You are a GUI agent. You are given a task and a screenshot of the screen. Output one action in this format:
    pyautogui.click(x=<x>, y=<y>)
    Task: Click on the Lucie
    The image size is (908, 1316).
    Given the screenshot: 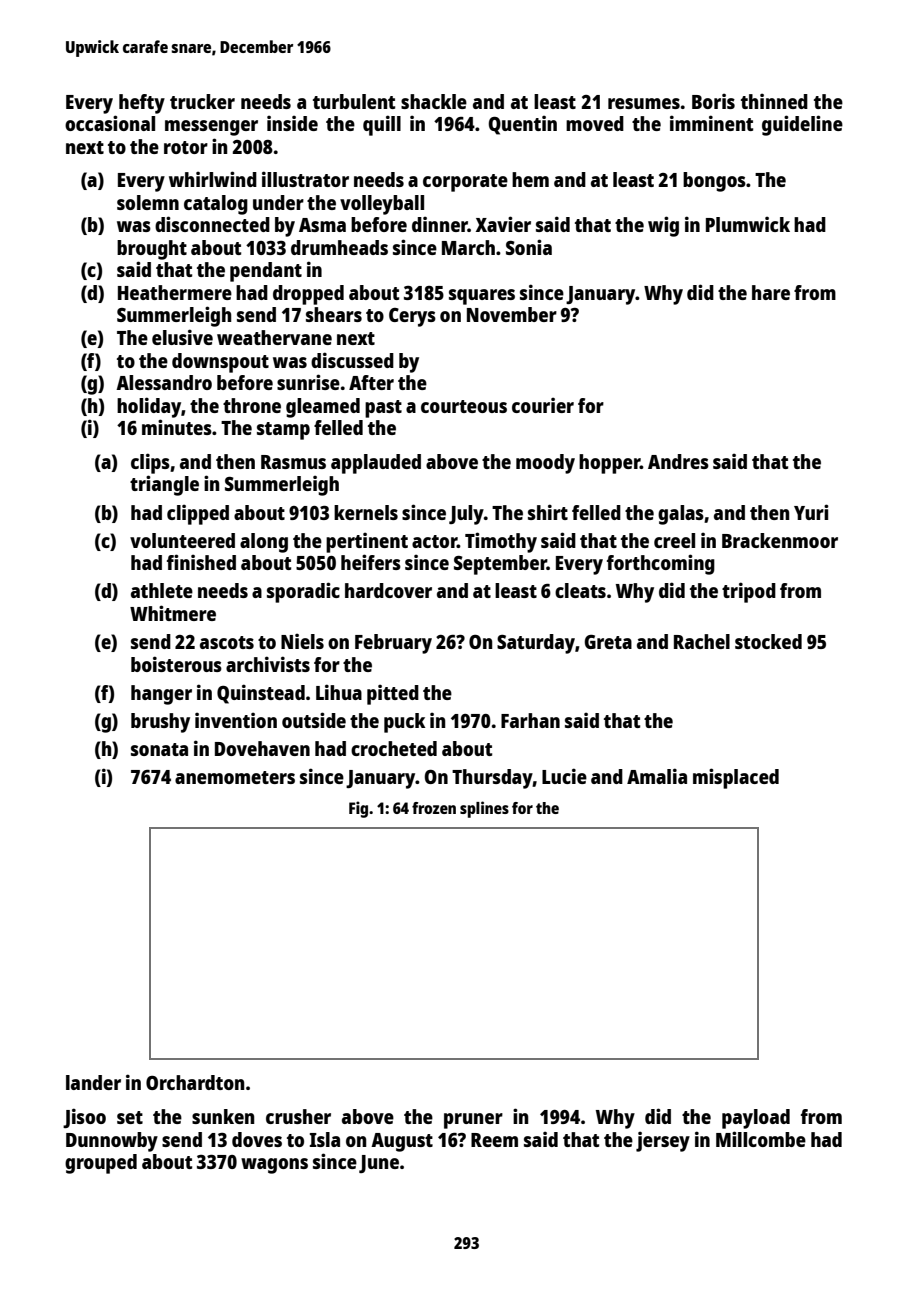 What is the action you would take?
    pyautogui.click(x=564, y=776)
